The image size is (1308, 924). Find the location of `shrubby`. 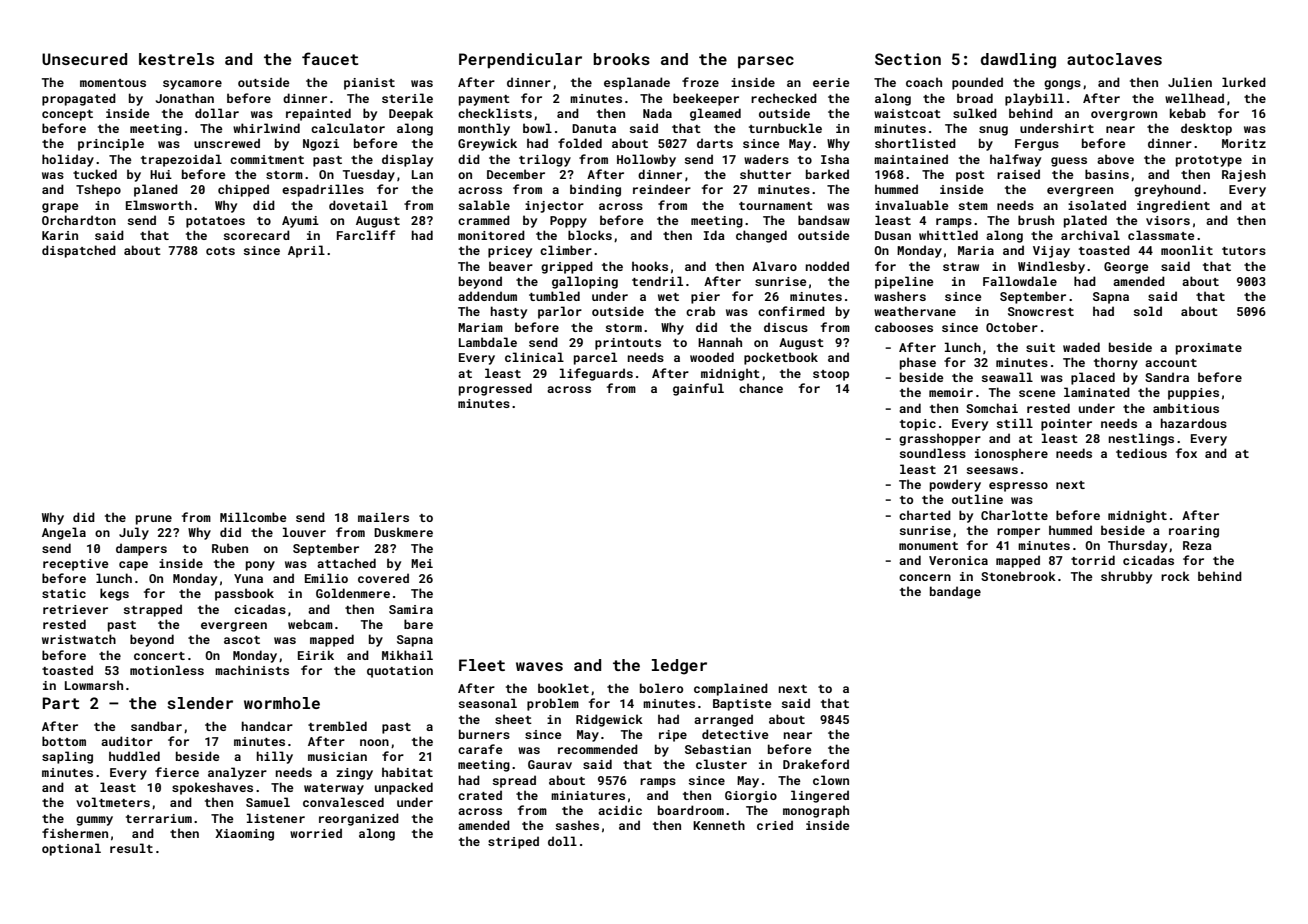

shrubby is located at coordinates (1126, 577).
